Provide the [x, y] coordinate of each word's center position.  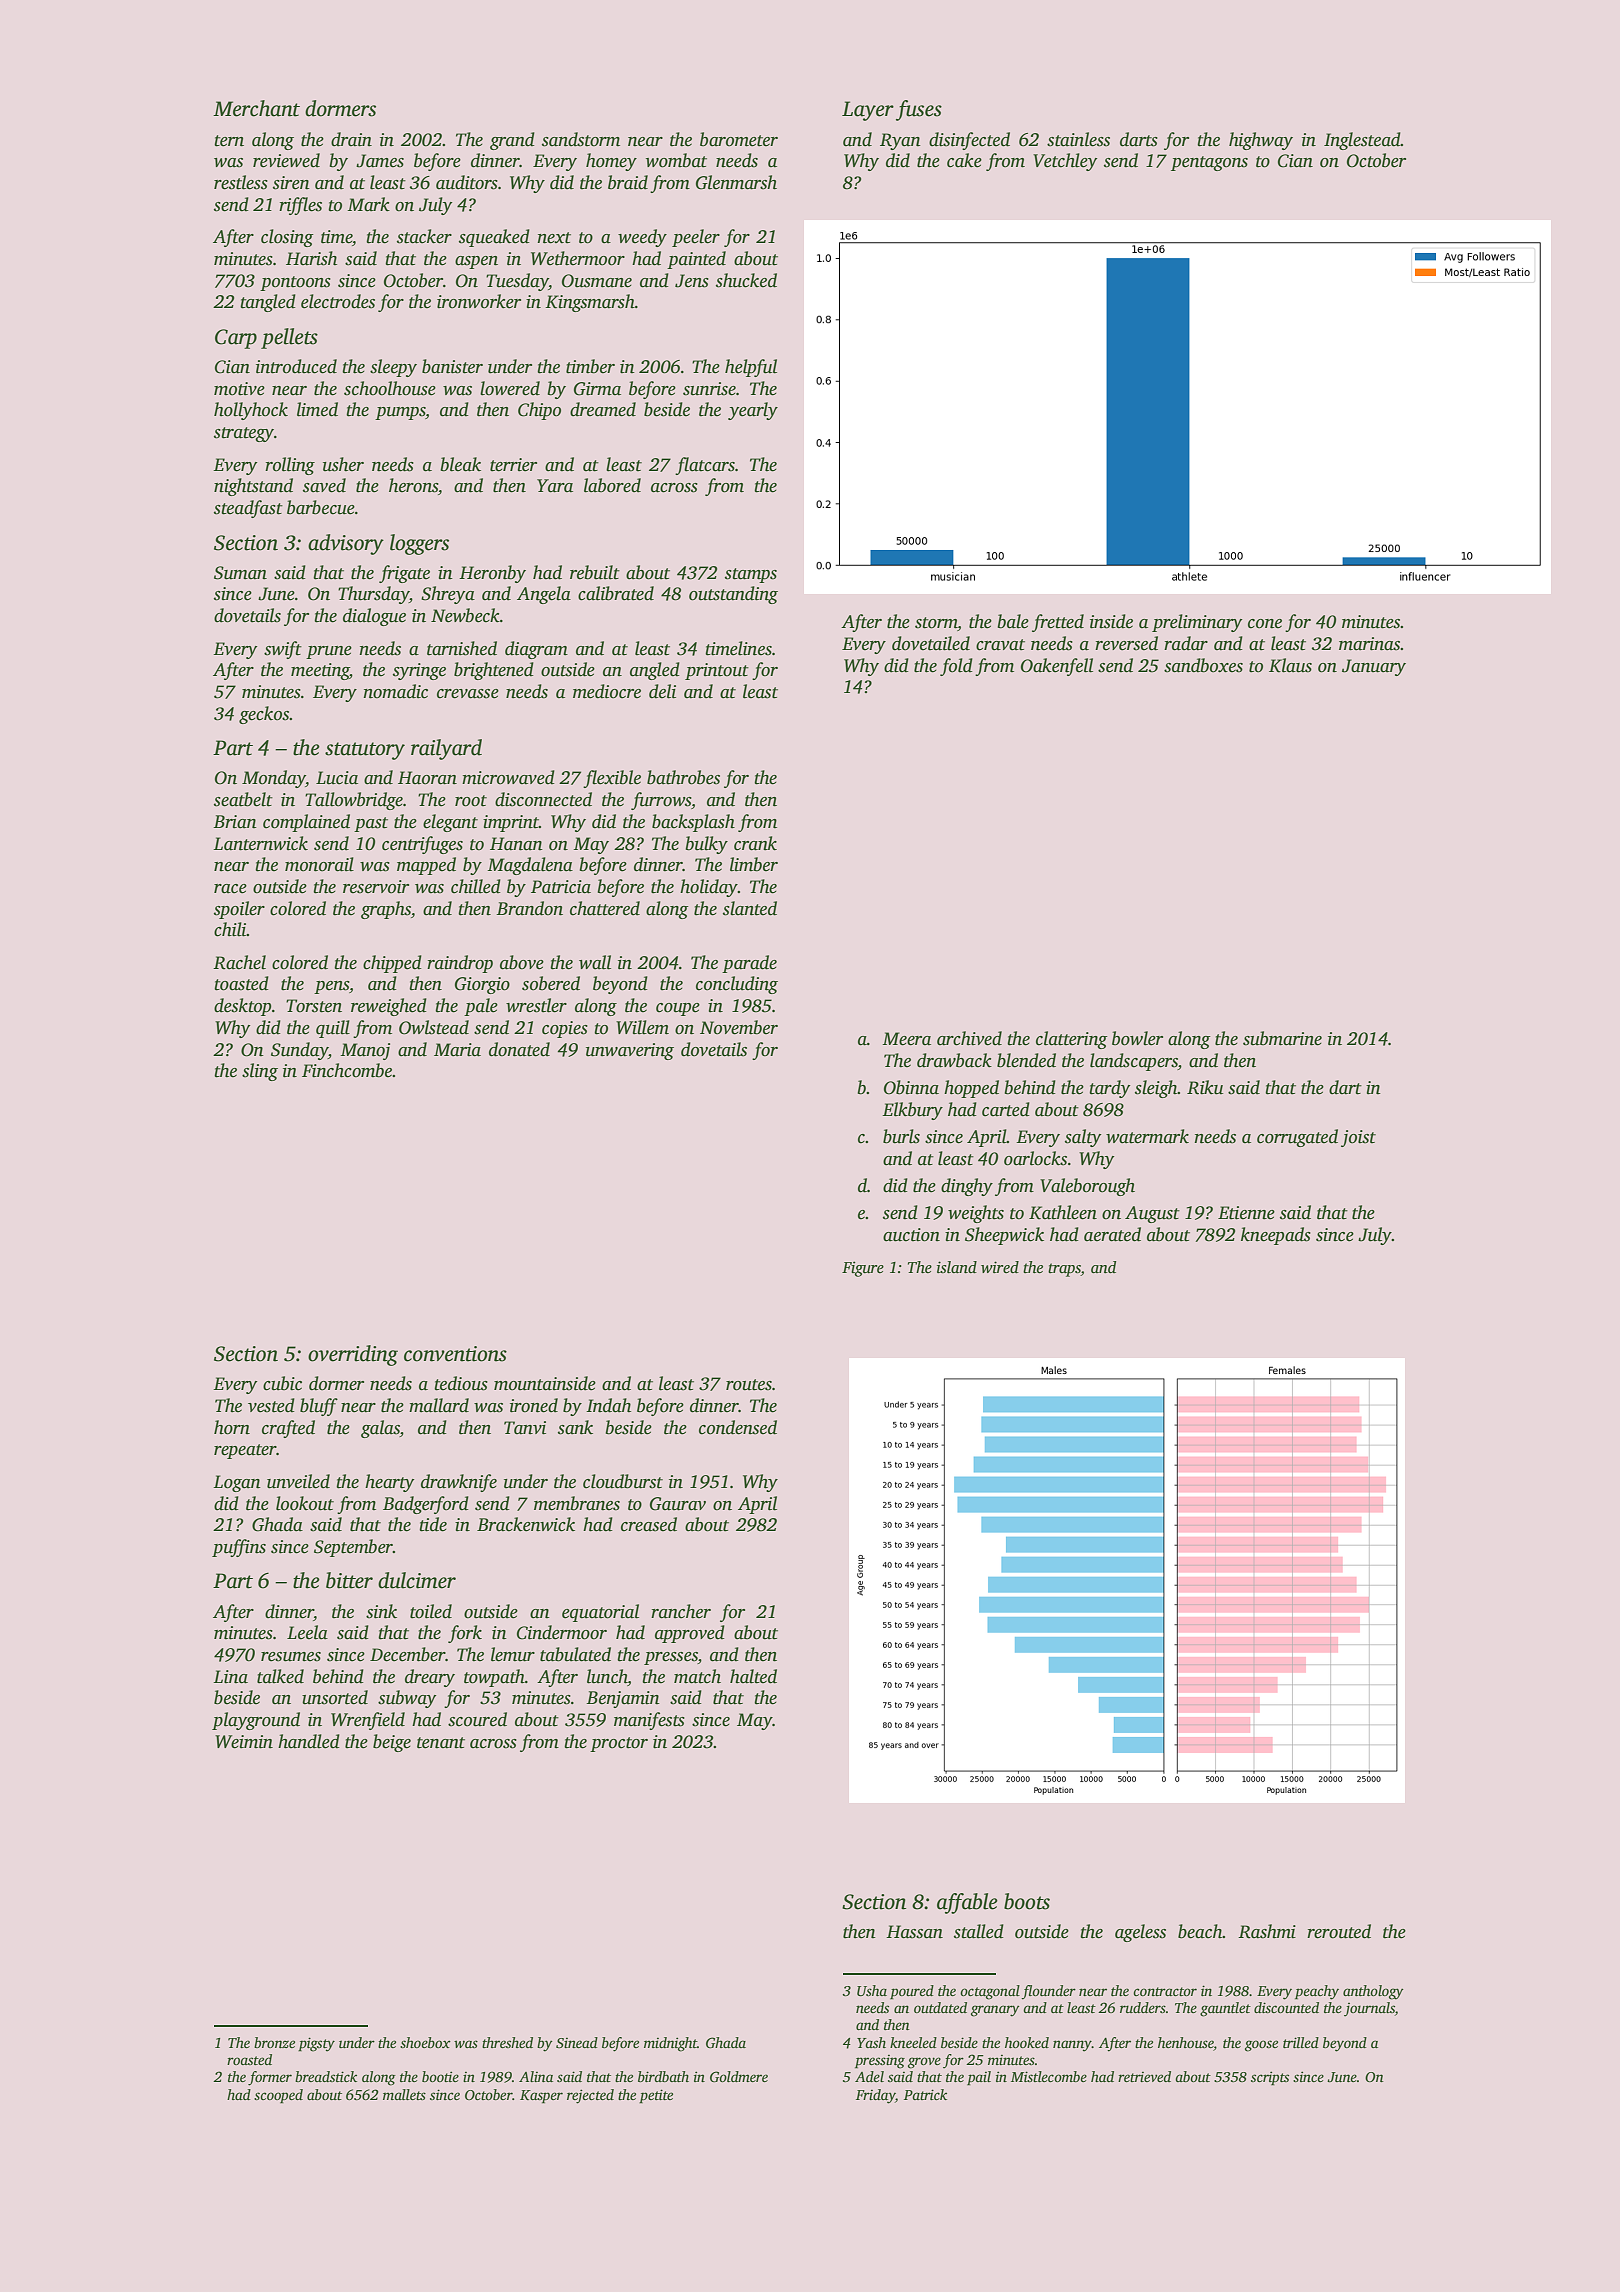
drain [351, 139]
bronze [274, 2042]
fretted [1058, 623]
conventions [455, 1354]
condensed [738, 1427]
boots [1027, 1901]
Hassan [914, 1932]
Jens [692, 281]
